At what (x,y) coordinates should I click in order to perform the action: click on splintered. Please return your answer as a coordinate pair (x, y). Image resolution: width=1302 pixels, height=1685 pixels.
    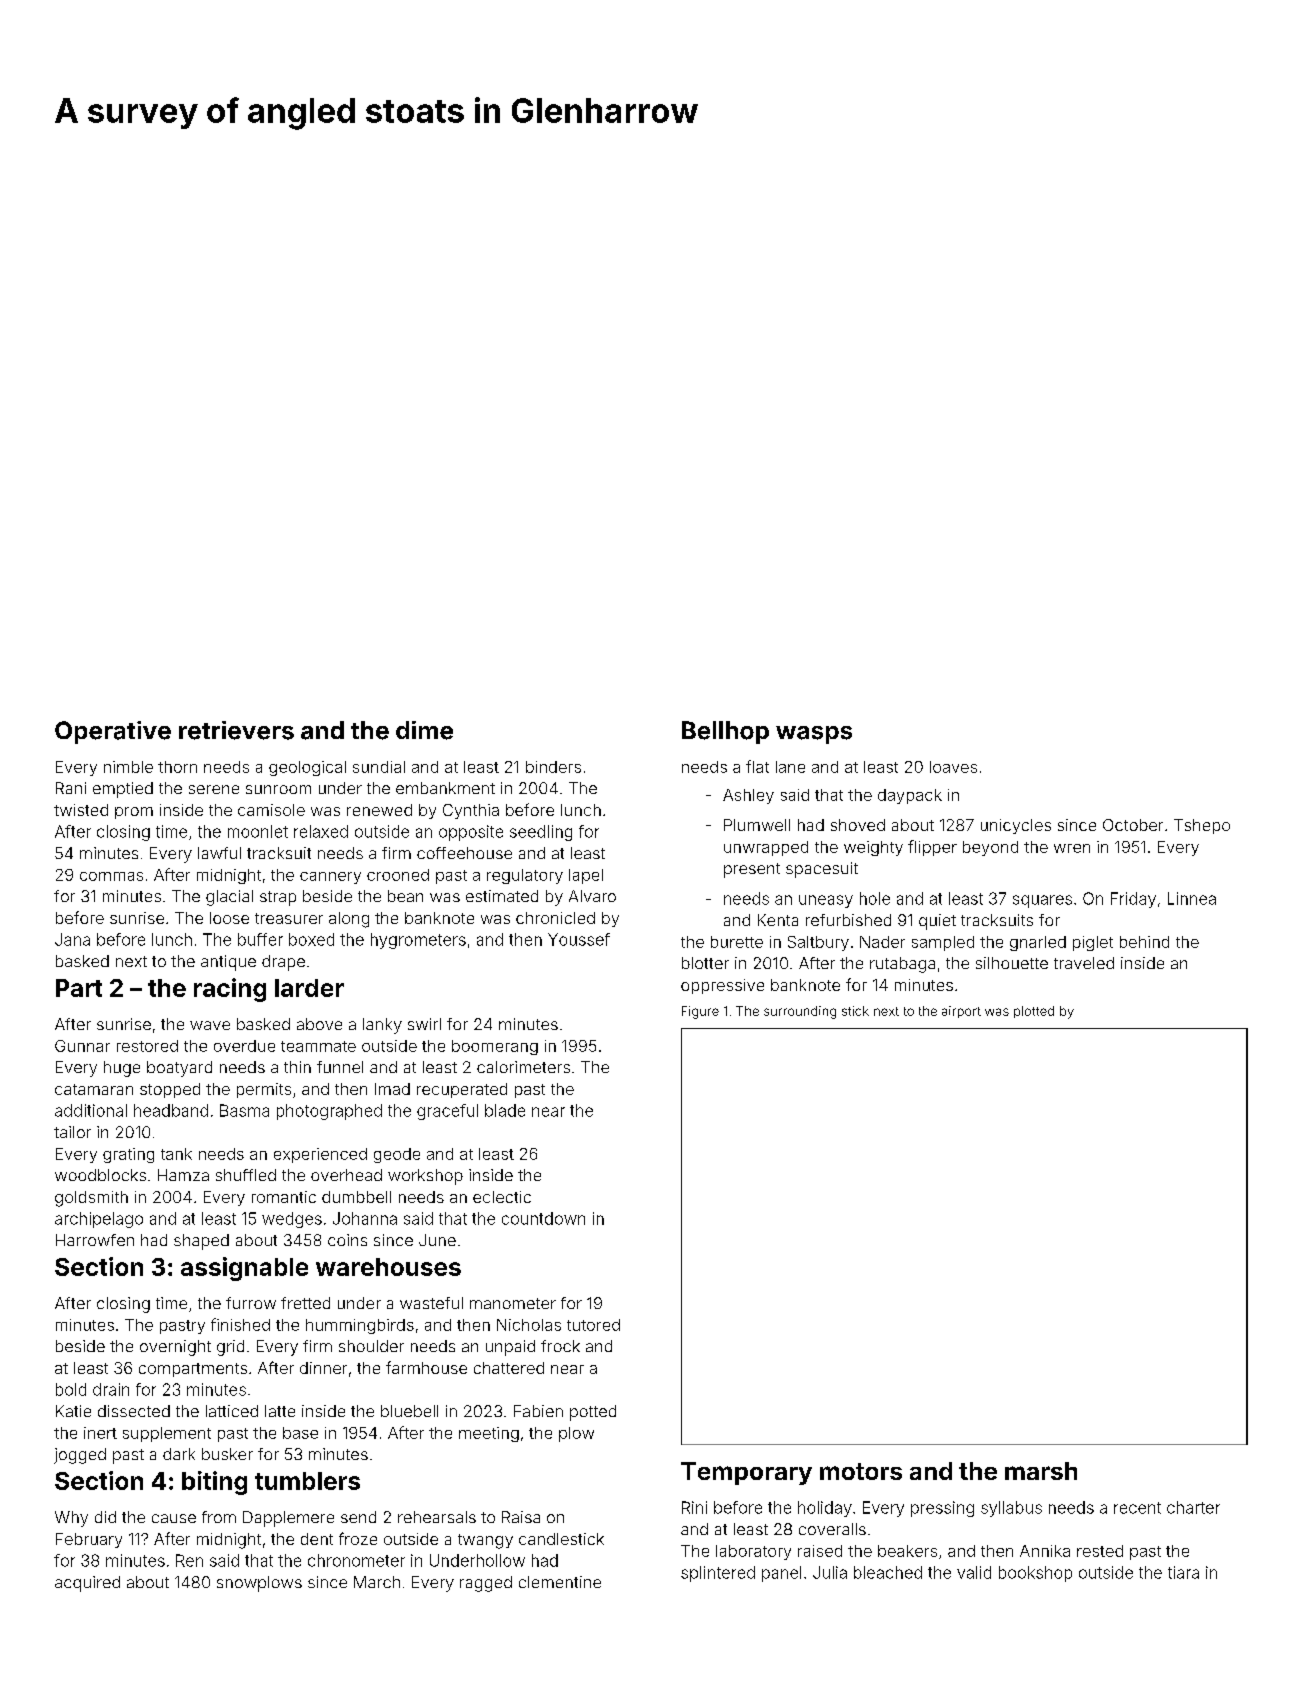
    Looking at the image, I should click on (718, 1574).
